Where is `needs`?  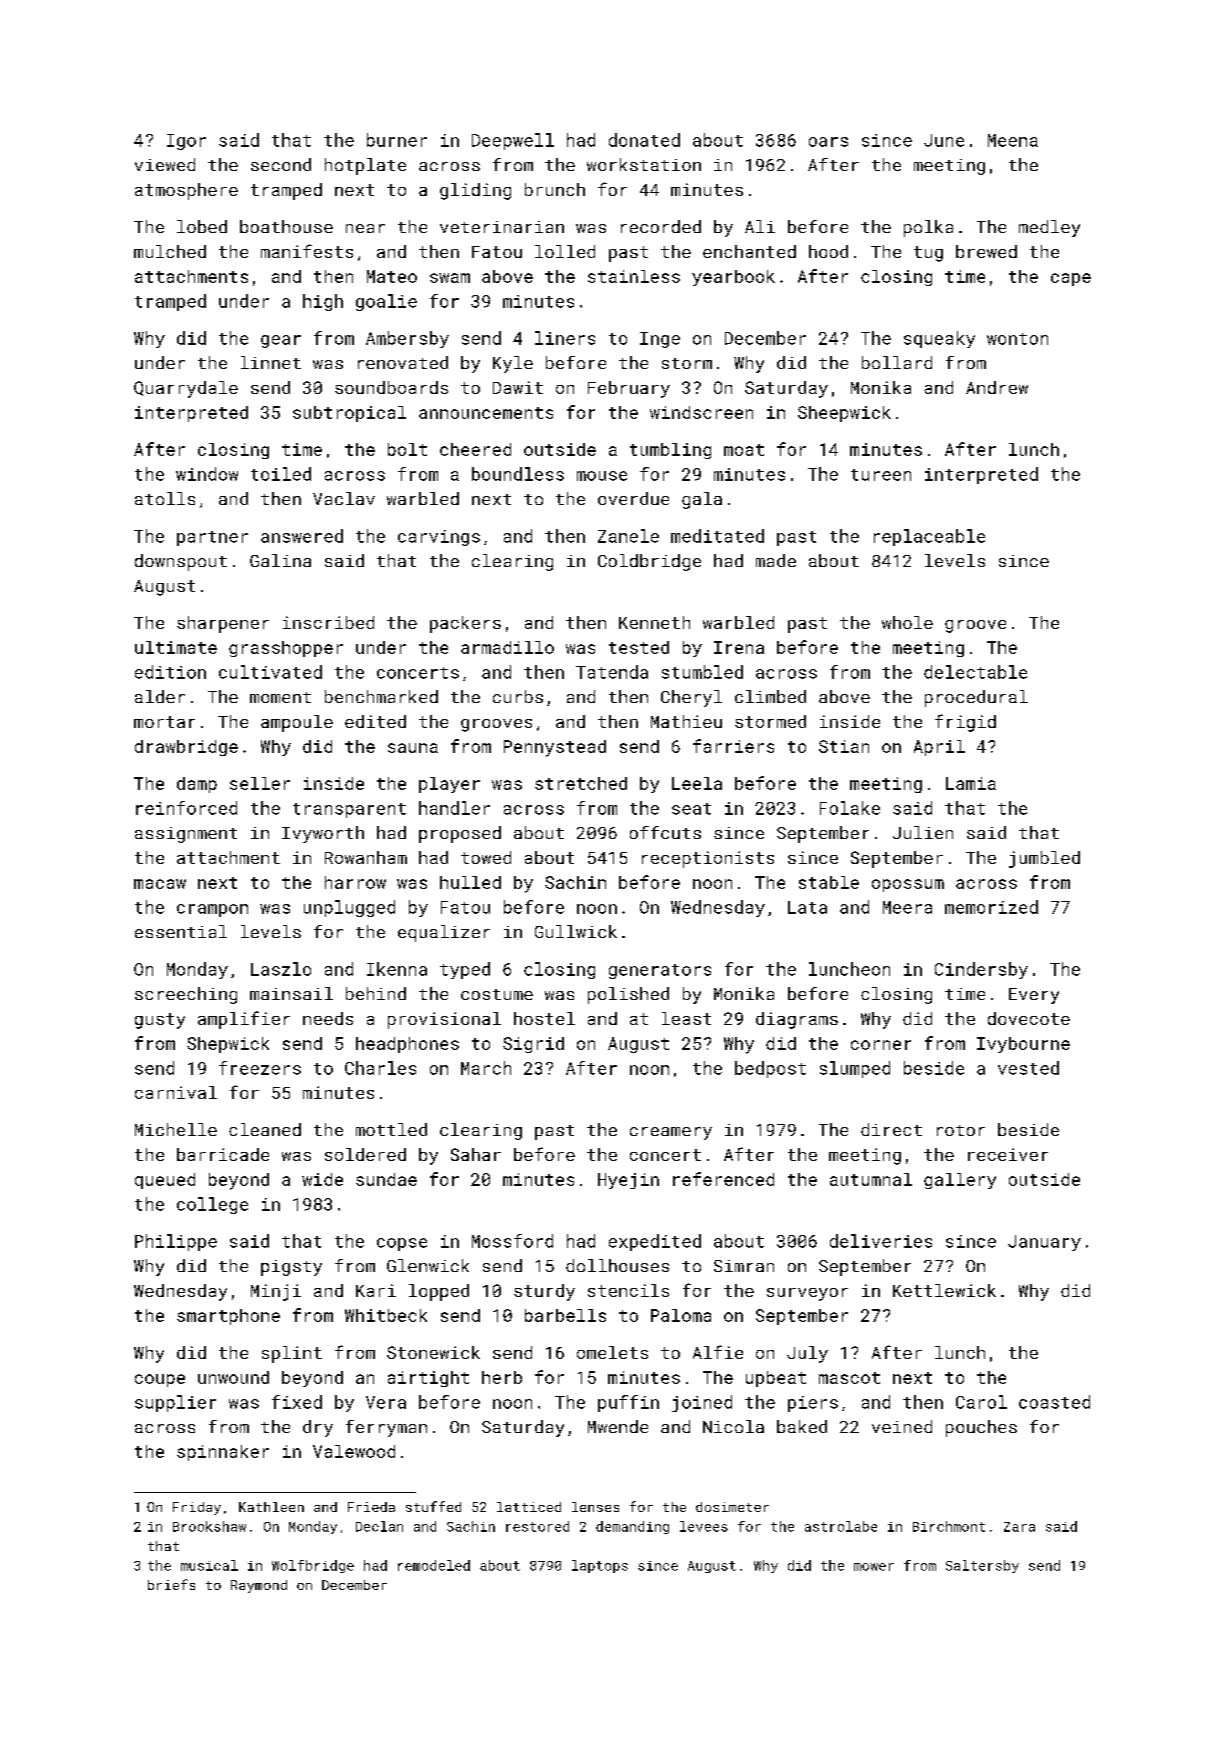
needs is located at coordinates (328, 1018).
